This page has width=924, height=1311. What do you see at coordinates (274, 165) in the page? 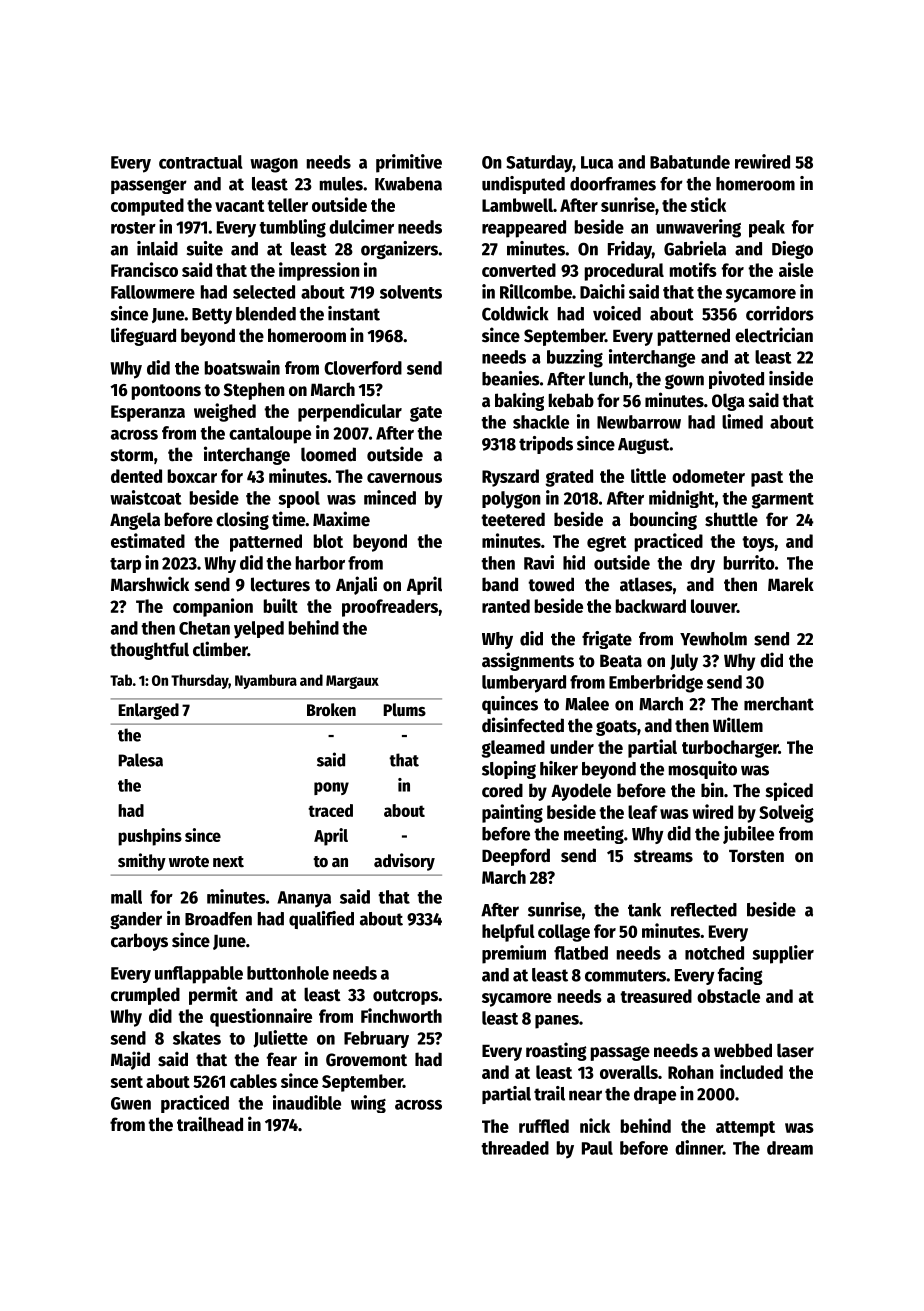
I see `wagon` at bounding box center [274, 165].
